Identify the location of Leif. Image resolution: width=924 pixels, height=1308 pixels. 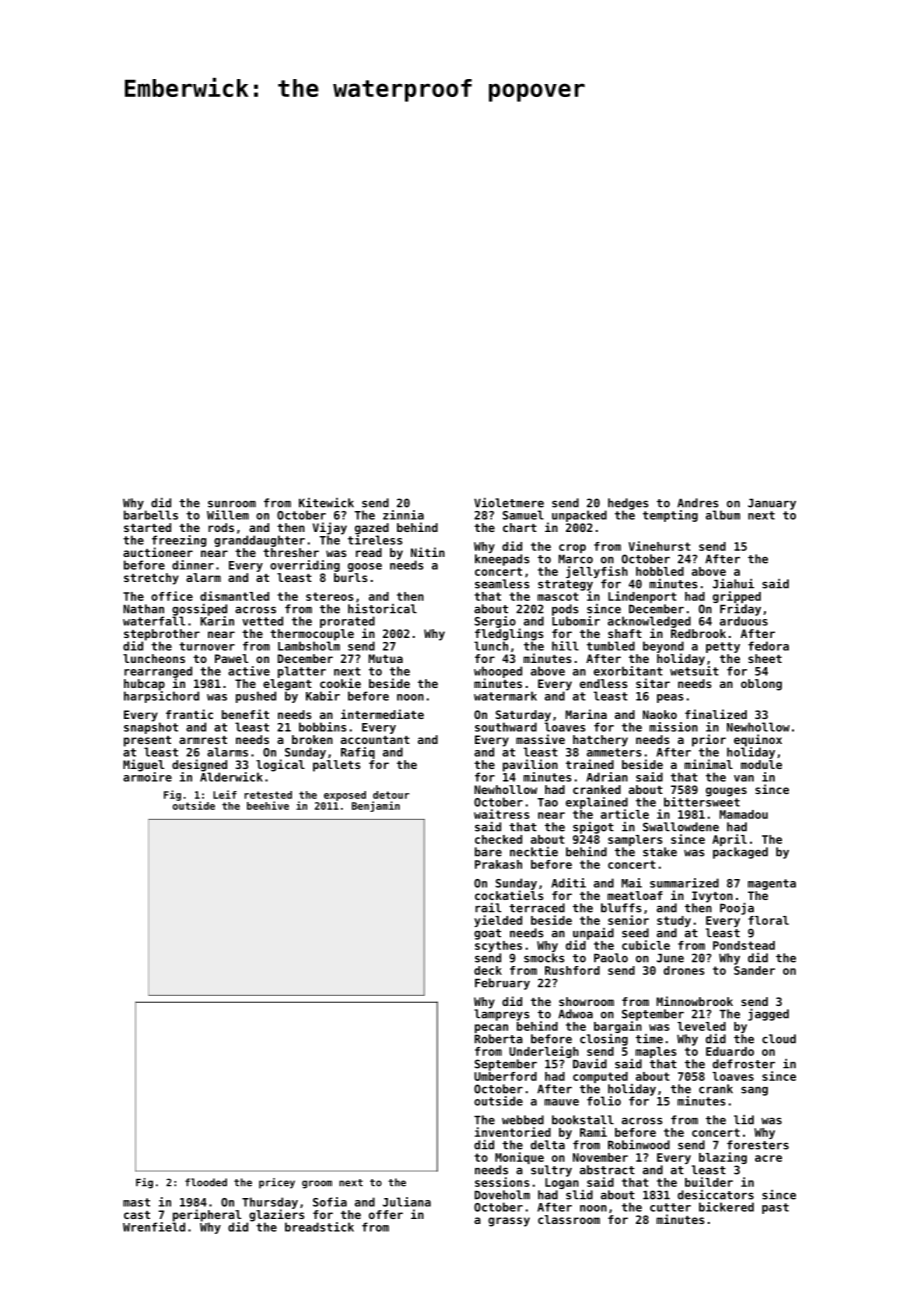
(225, 794).
